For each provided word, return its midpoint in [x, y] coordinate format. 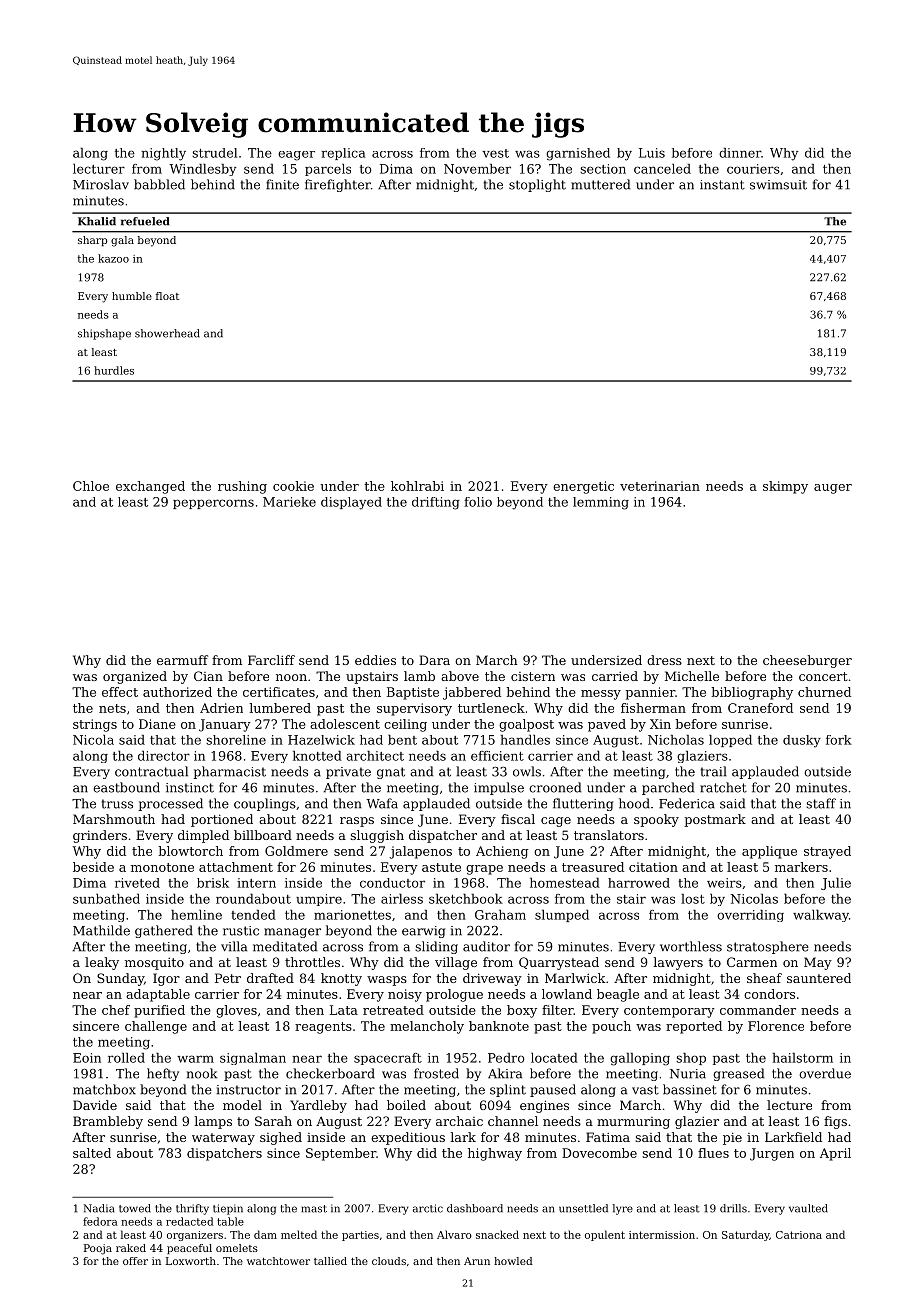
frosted [436, 1073]
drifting [436, 503]
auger [833, 489]
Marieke [289, 502]
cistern [533, 676]
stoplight [537, 185]
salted [92, 1153]
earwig [423, 932]
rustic [241, 931]
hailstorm [803, 1058]
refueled [145, 221]
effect [120, 692]
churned [824, 692]
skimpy [785, 487]
